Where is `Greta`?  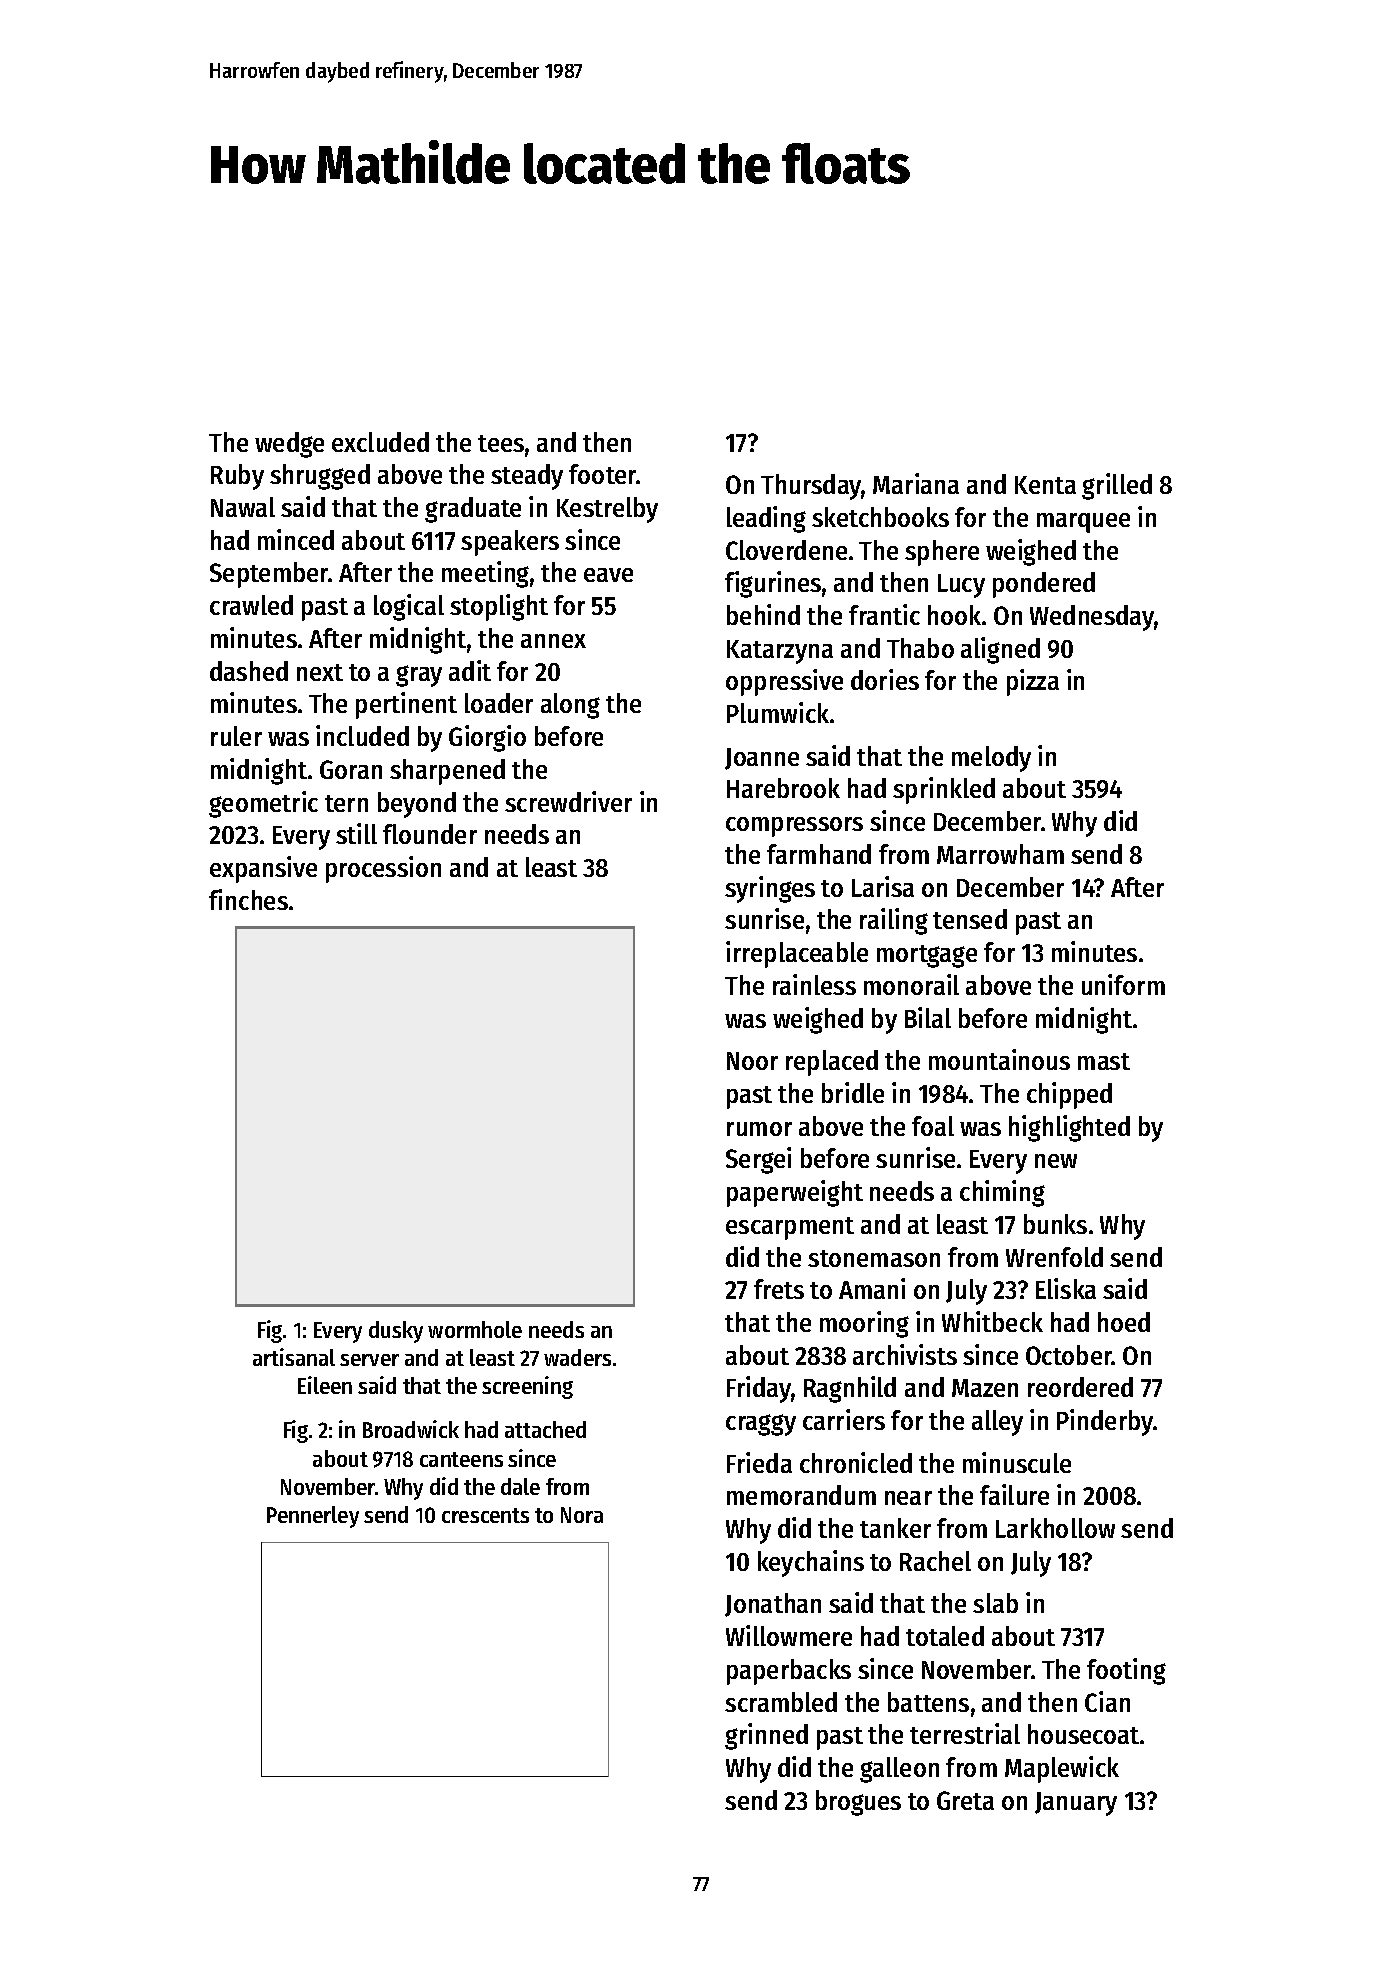
Greta is located at coordinates (965, 1800).
